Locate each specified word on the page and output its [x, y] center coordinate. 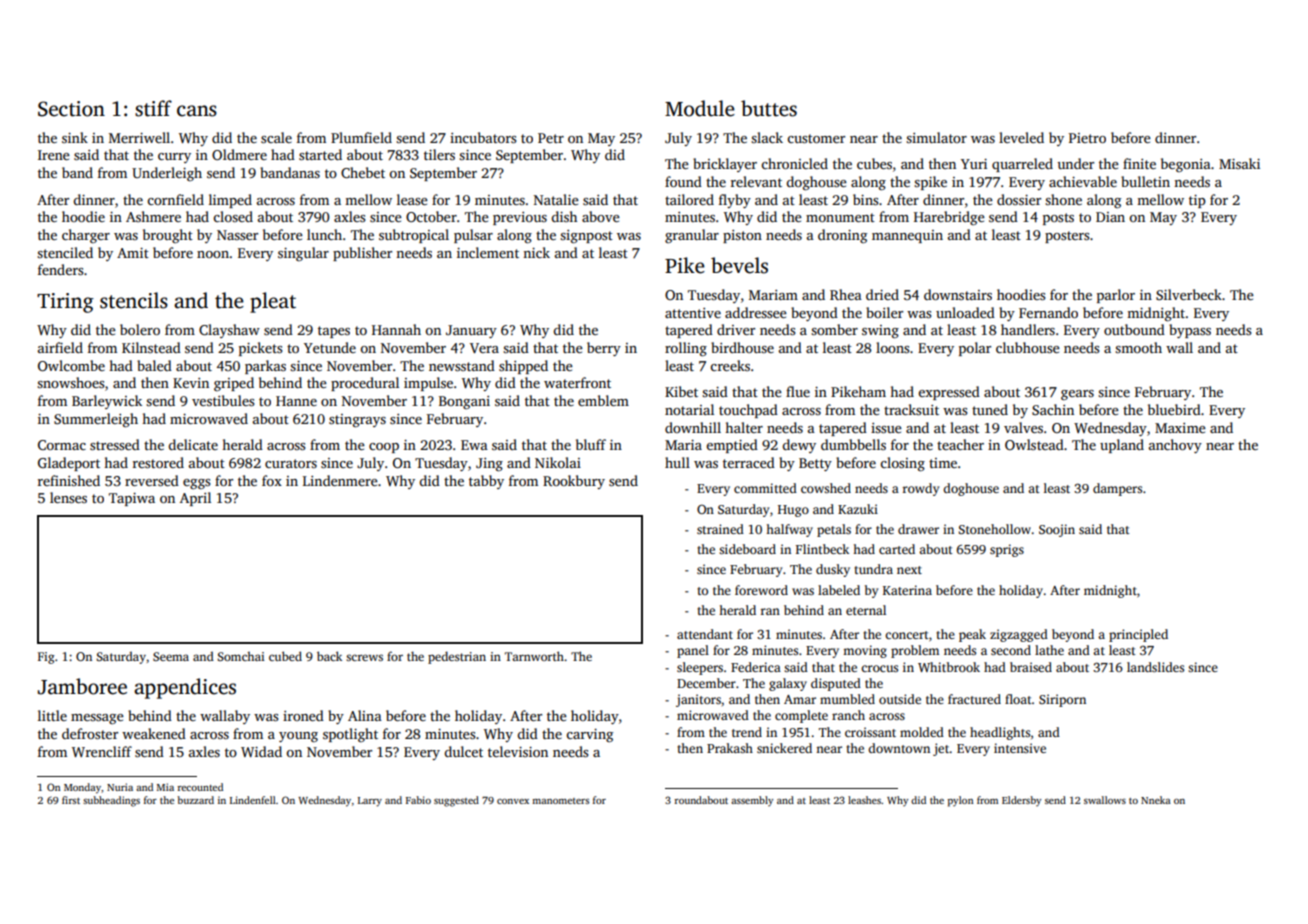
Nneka [1156, 800]
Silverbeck [1189, 294]
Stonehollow [995, 529]
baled [154, 365]
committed [765, 488]
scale [276, 137]
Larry [370, 802]
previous [520, 218]
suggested [456, 801]
